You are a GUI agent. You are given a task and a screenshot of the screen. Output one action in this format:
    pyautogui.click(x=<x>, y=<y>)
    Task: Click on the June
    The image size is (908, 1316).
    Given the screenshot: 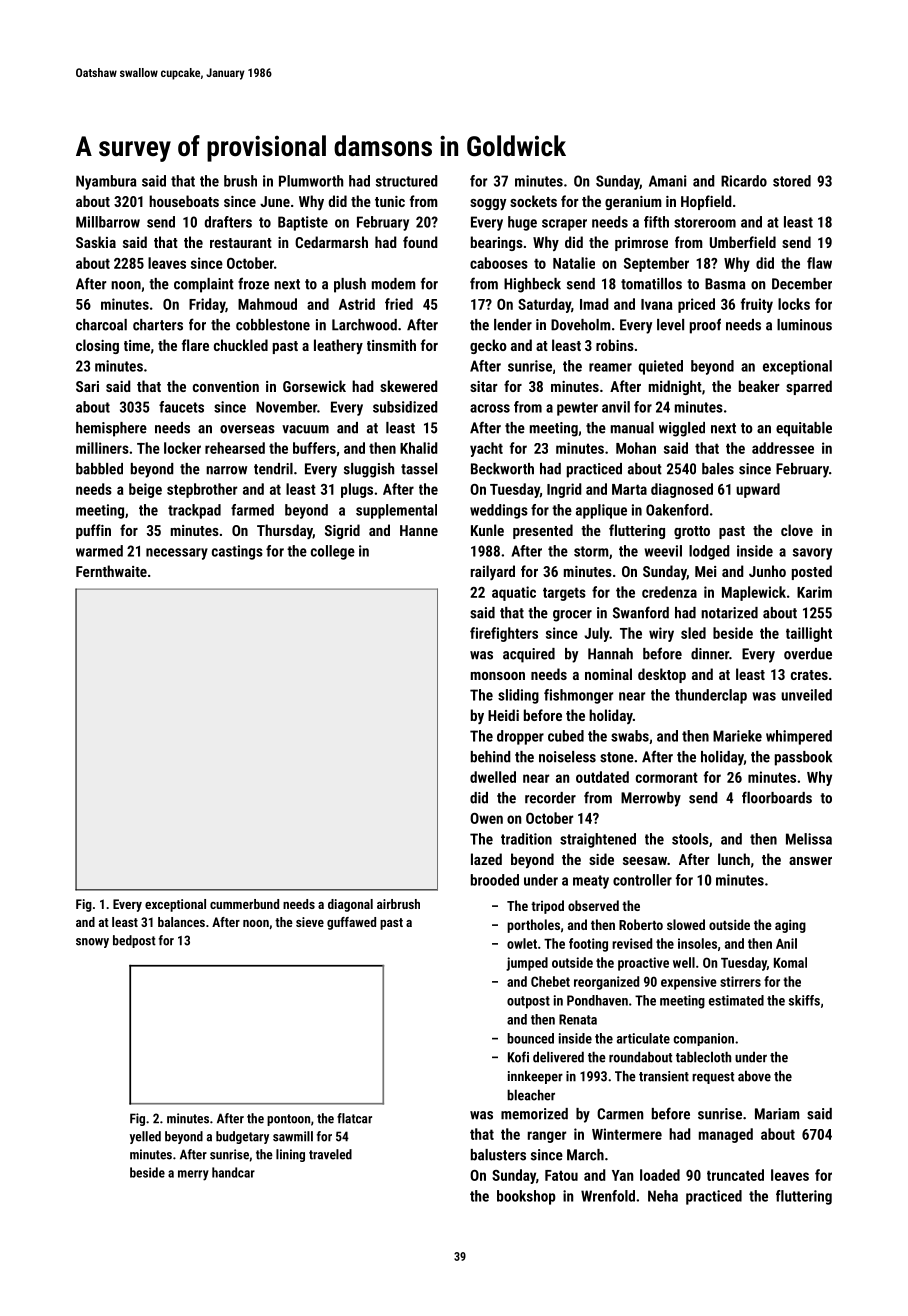 What is the action you would take?
    pyautogui.click(x=275, y=201)
